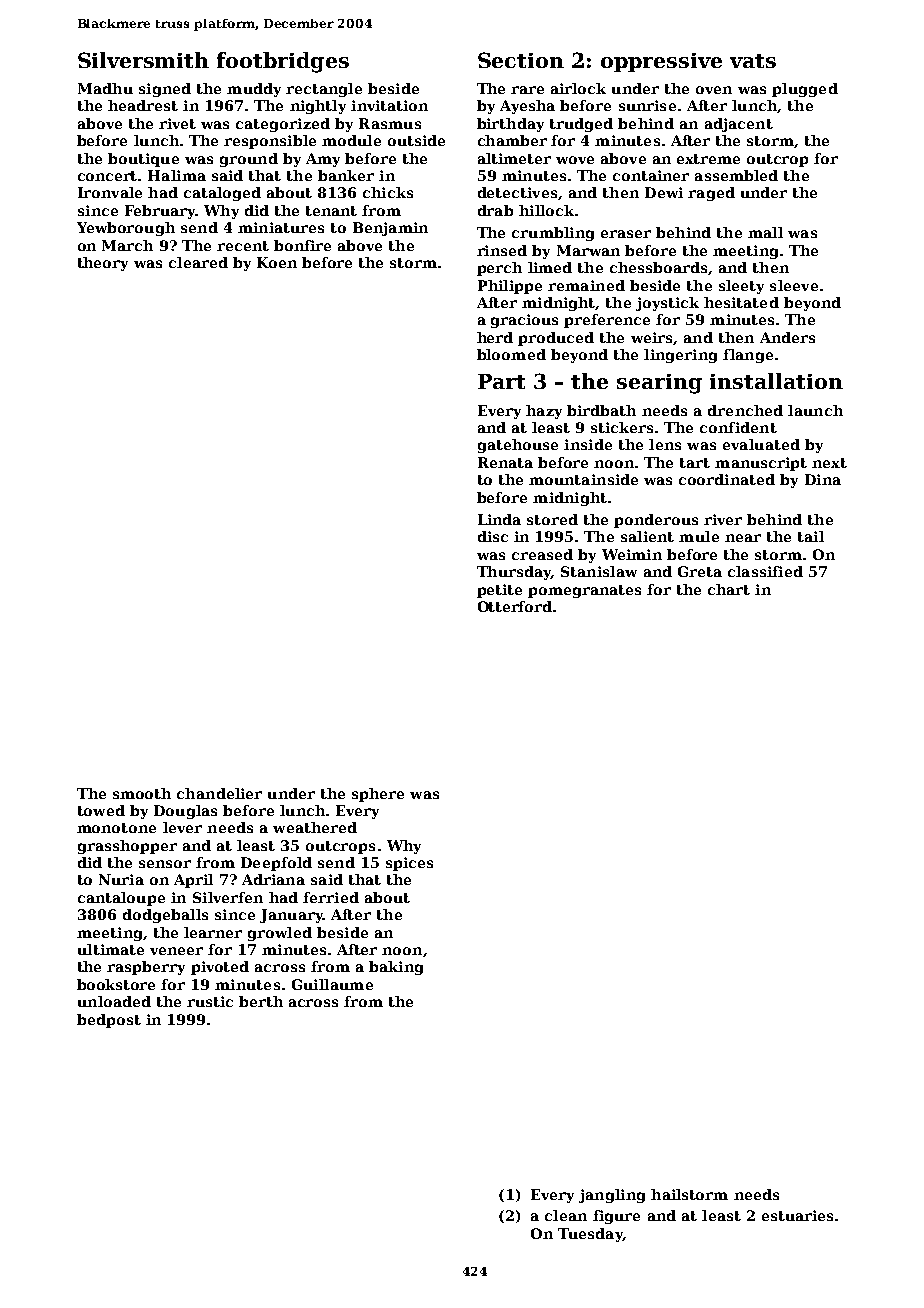 The image size is (924, 1308). What do you see at coordinates (695, 463) in the screenshot?
I see `tart` at bounding box center [695, 463].
